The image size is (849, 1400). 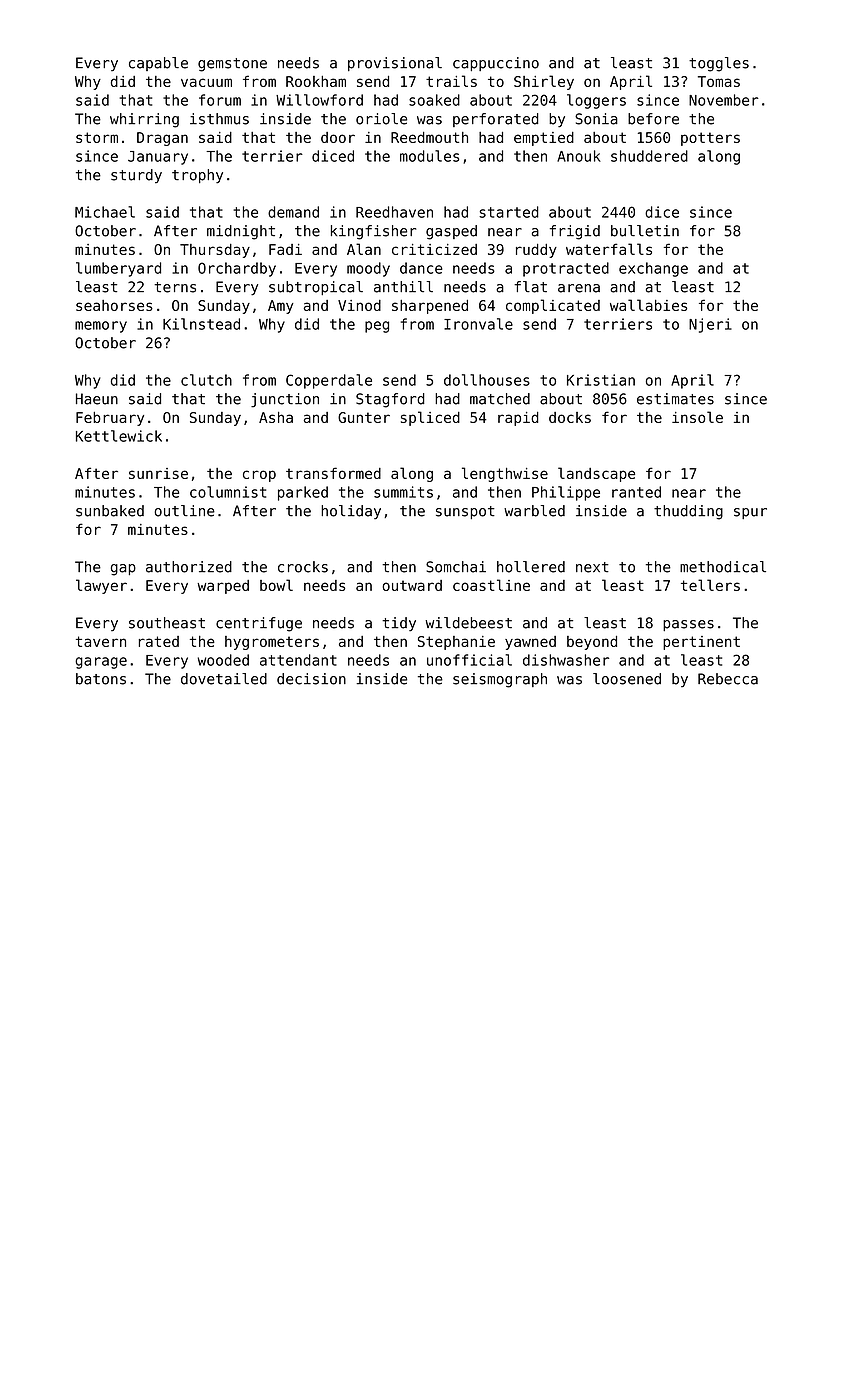 I want to click on coastline, so click(x=491, y=585).
